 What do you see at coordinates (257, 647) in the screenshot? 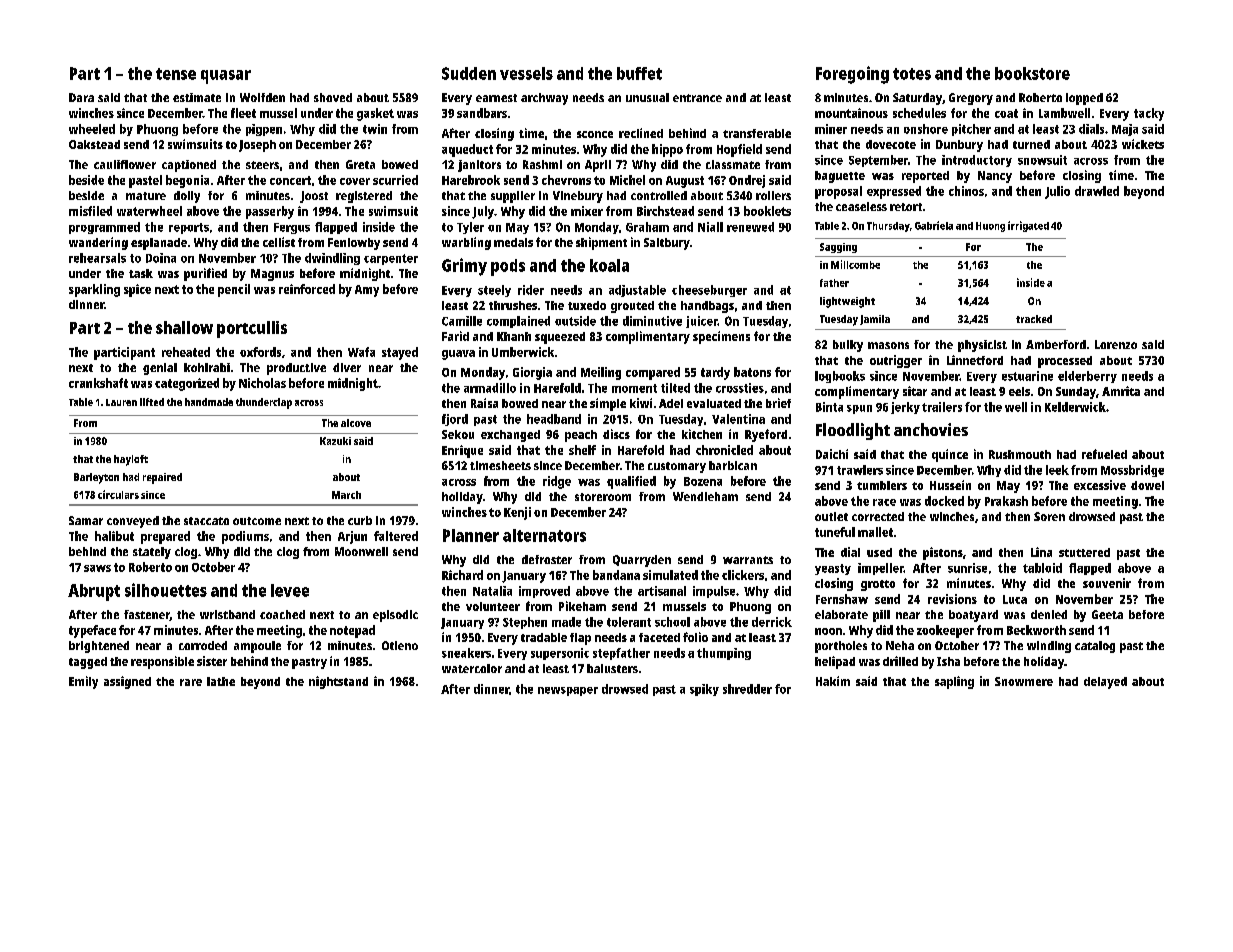
I see `ampoule` at bounding box center [257, 647].
